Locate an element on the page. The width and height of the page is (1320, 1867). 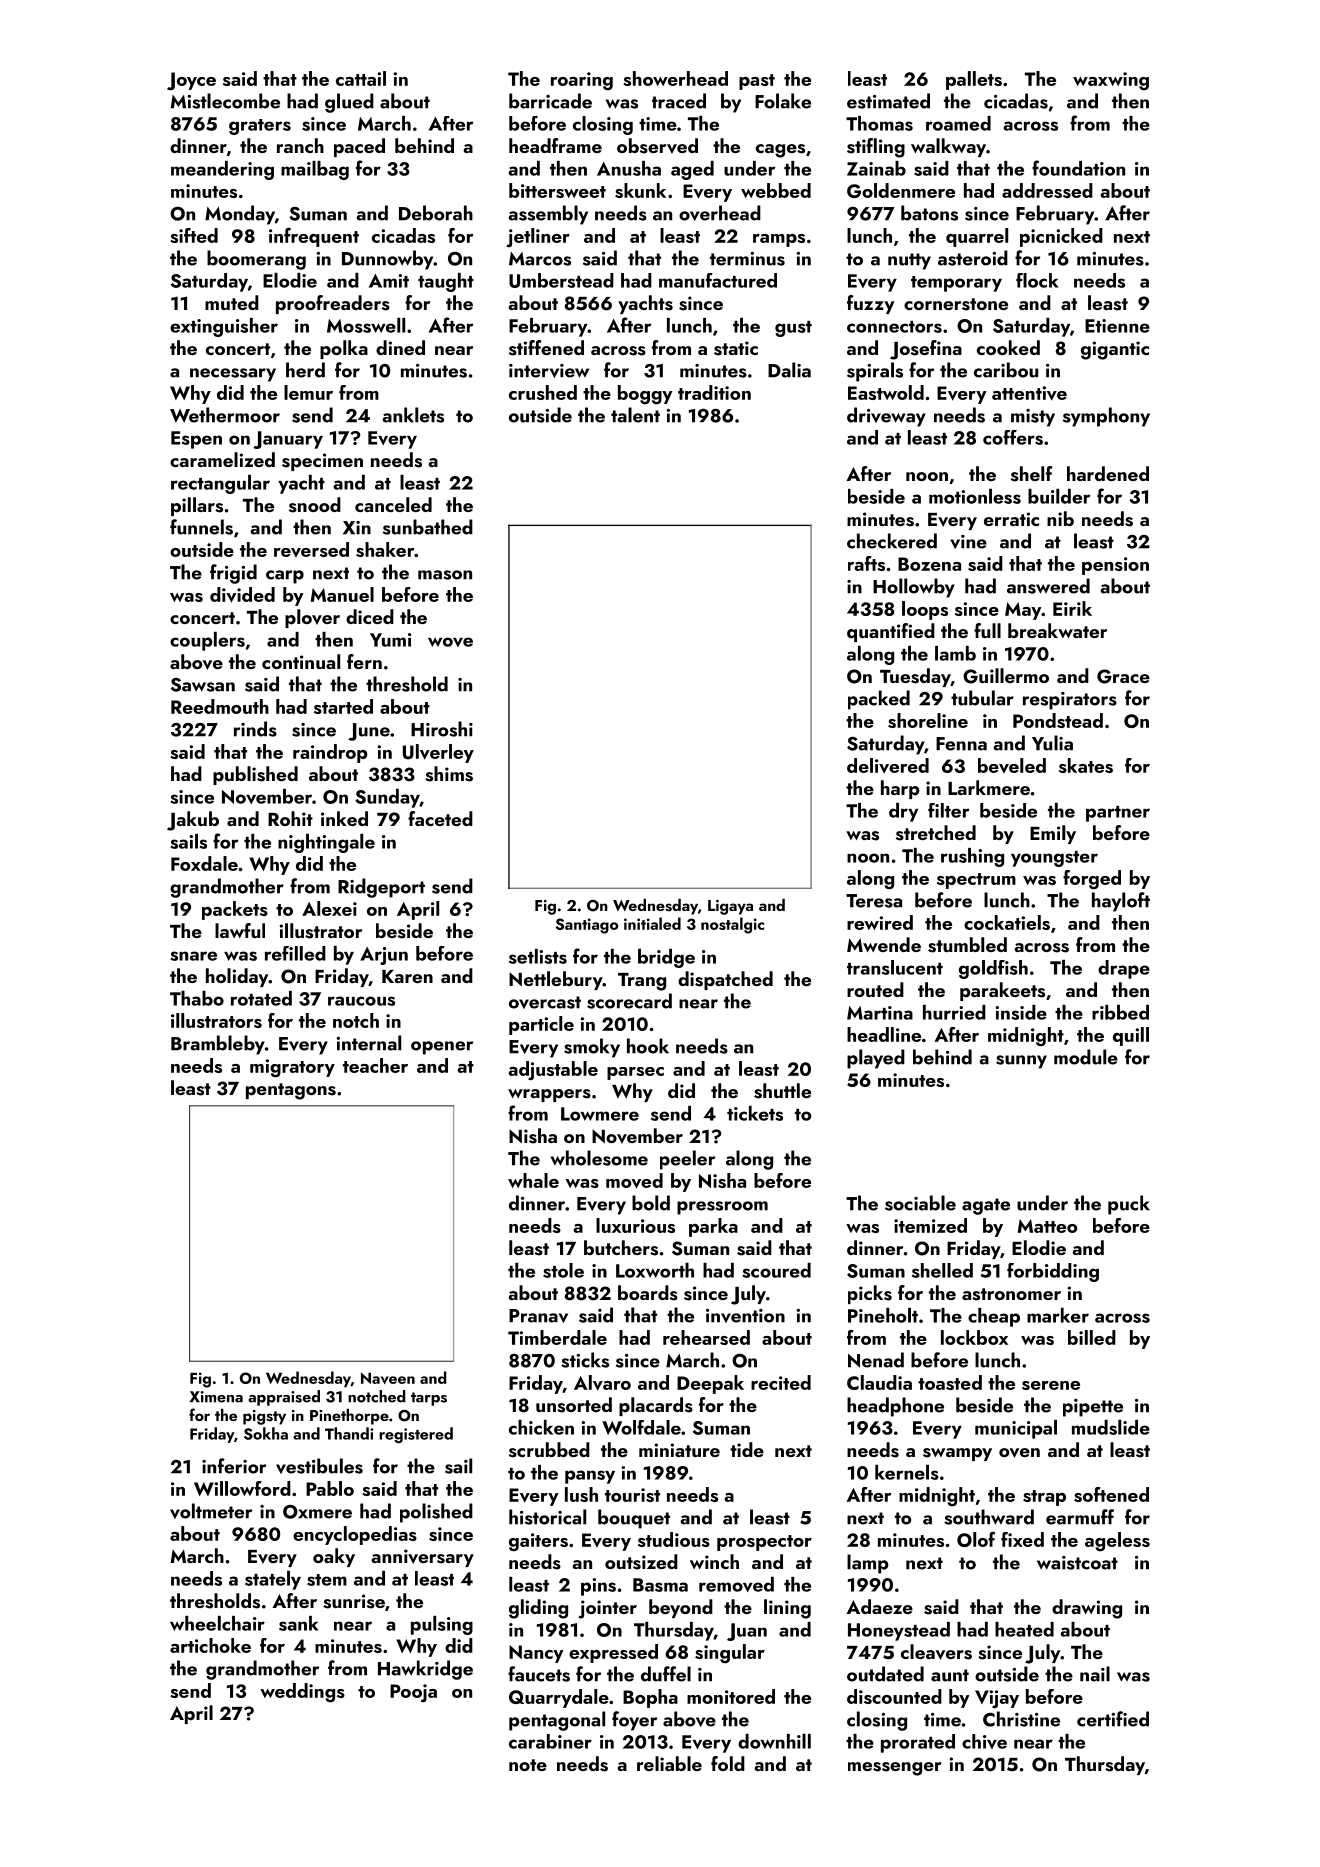
Etienne is located at coordinates (1117, 326).
